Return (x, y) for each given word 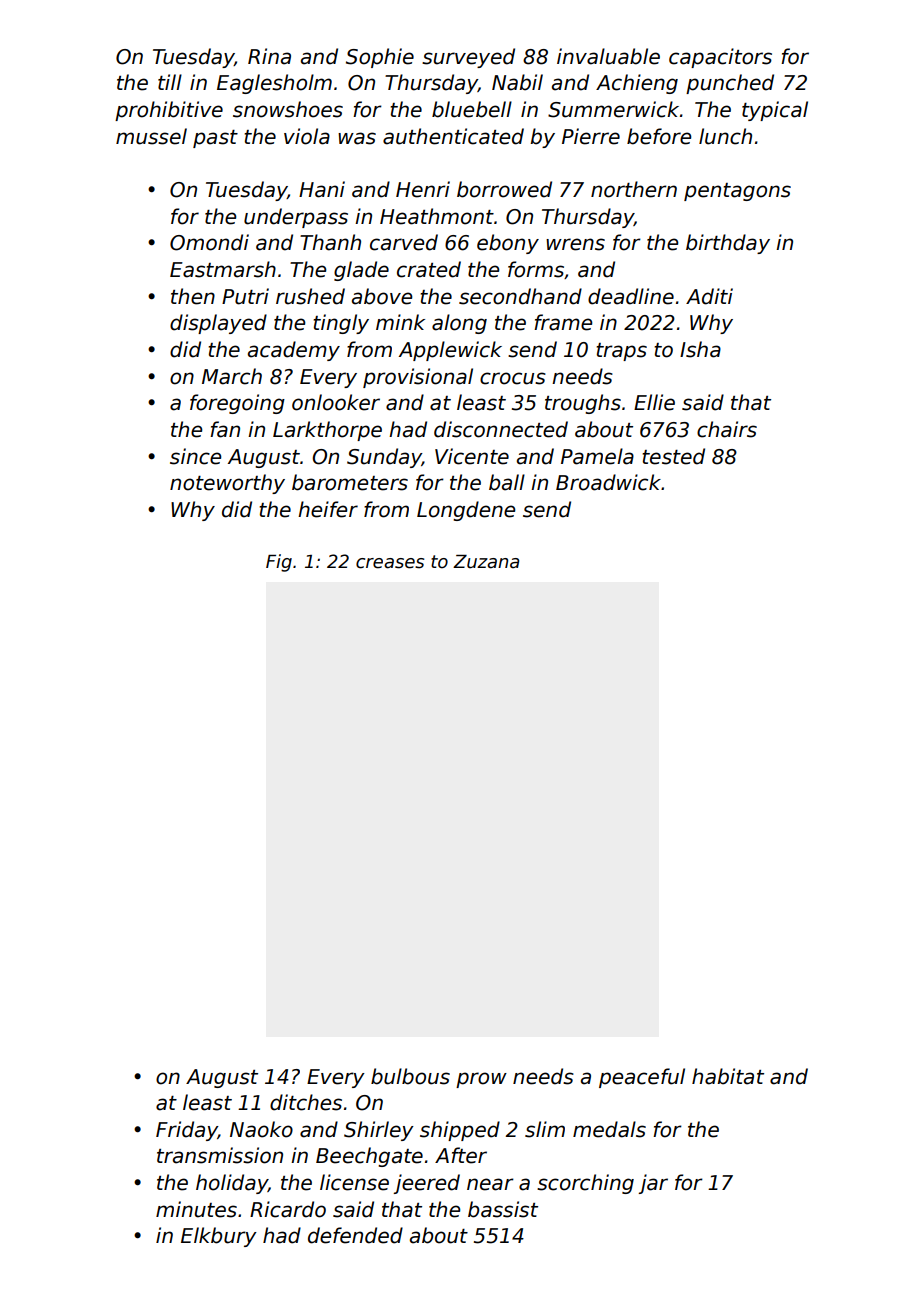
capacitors (720, 58)
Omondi (209, 242)
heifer (328, 509)
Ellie (654, 402)
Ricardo (288, 1209)
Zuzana (486, 562)
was (357, 138)
